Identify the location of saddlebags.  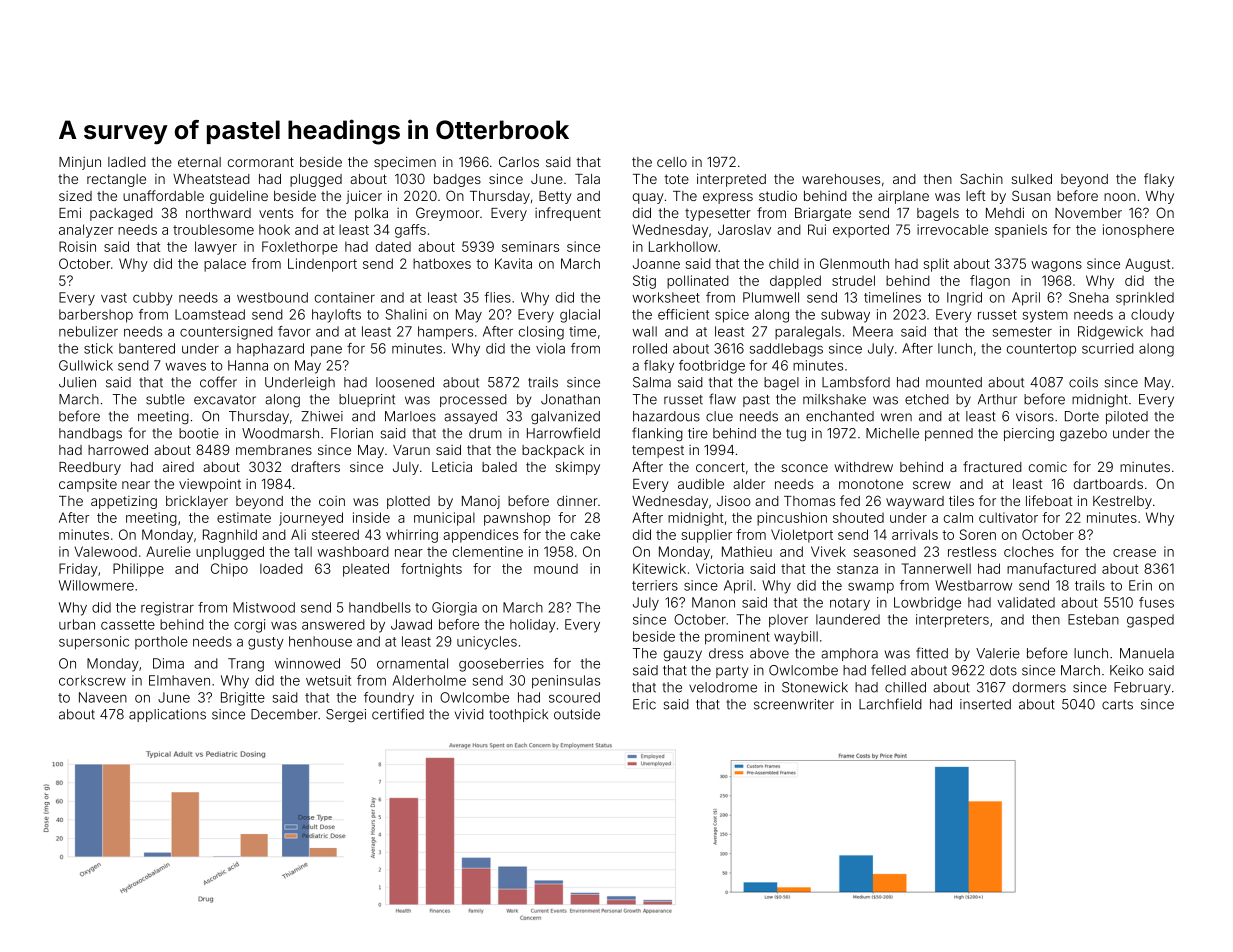
(786, 350).
